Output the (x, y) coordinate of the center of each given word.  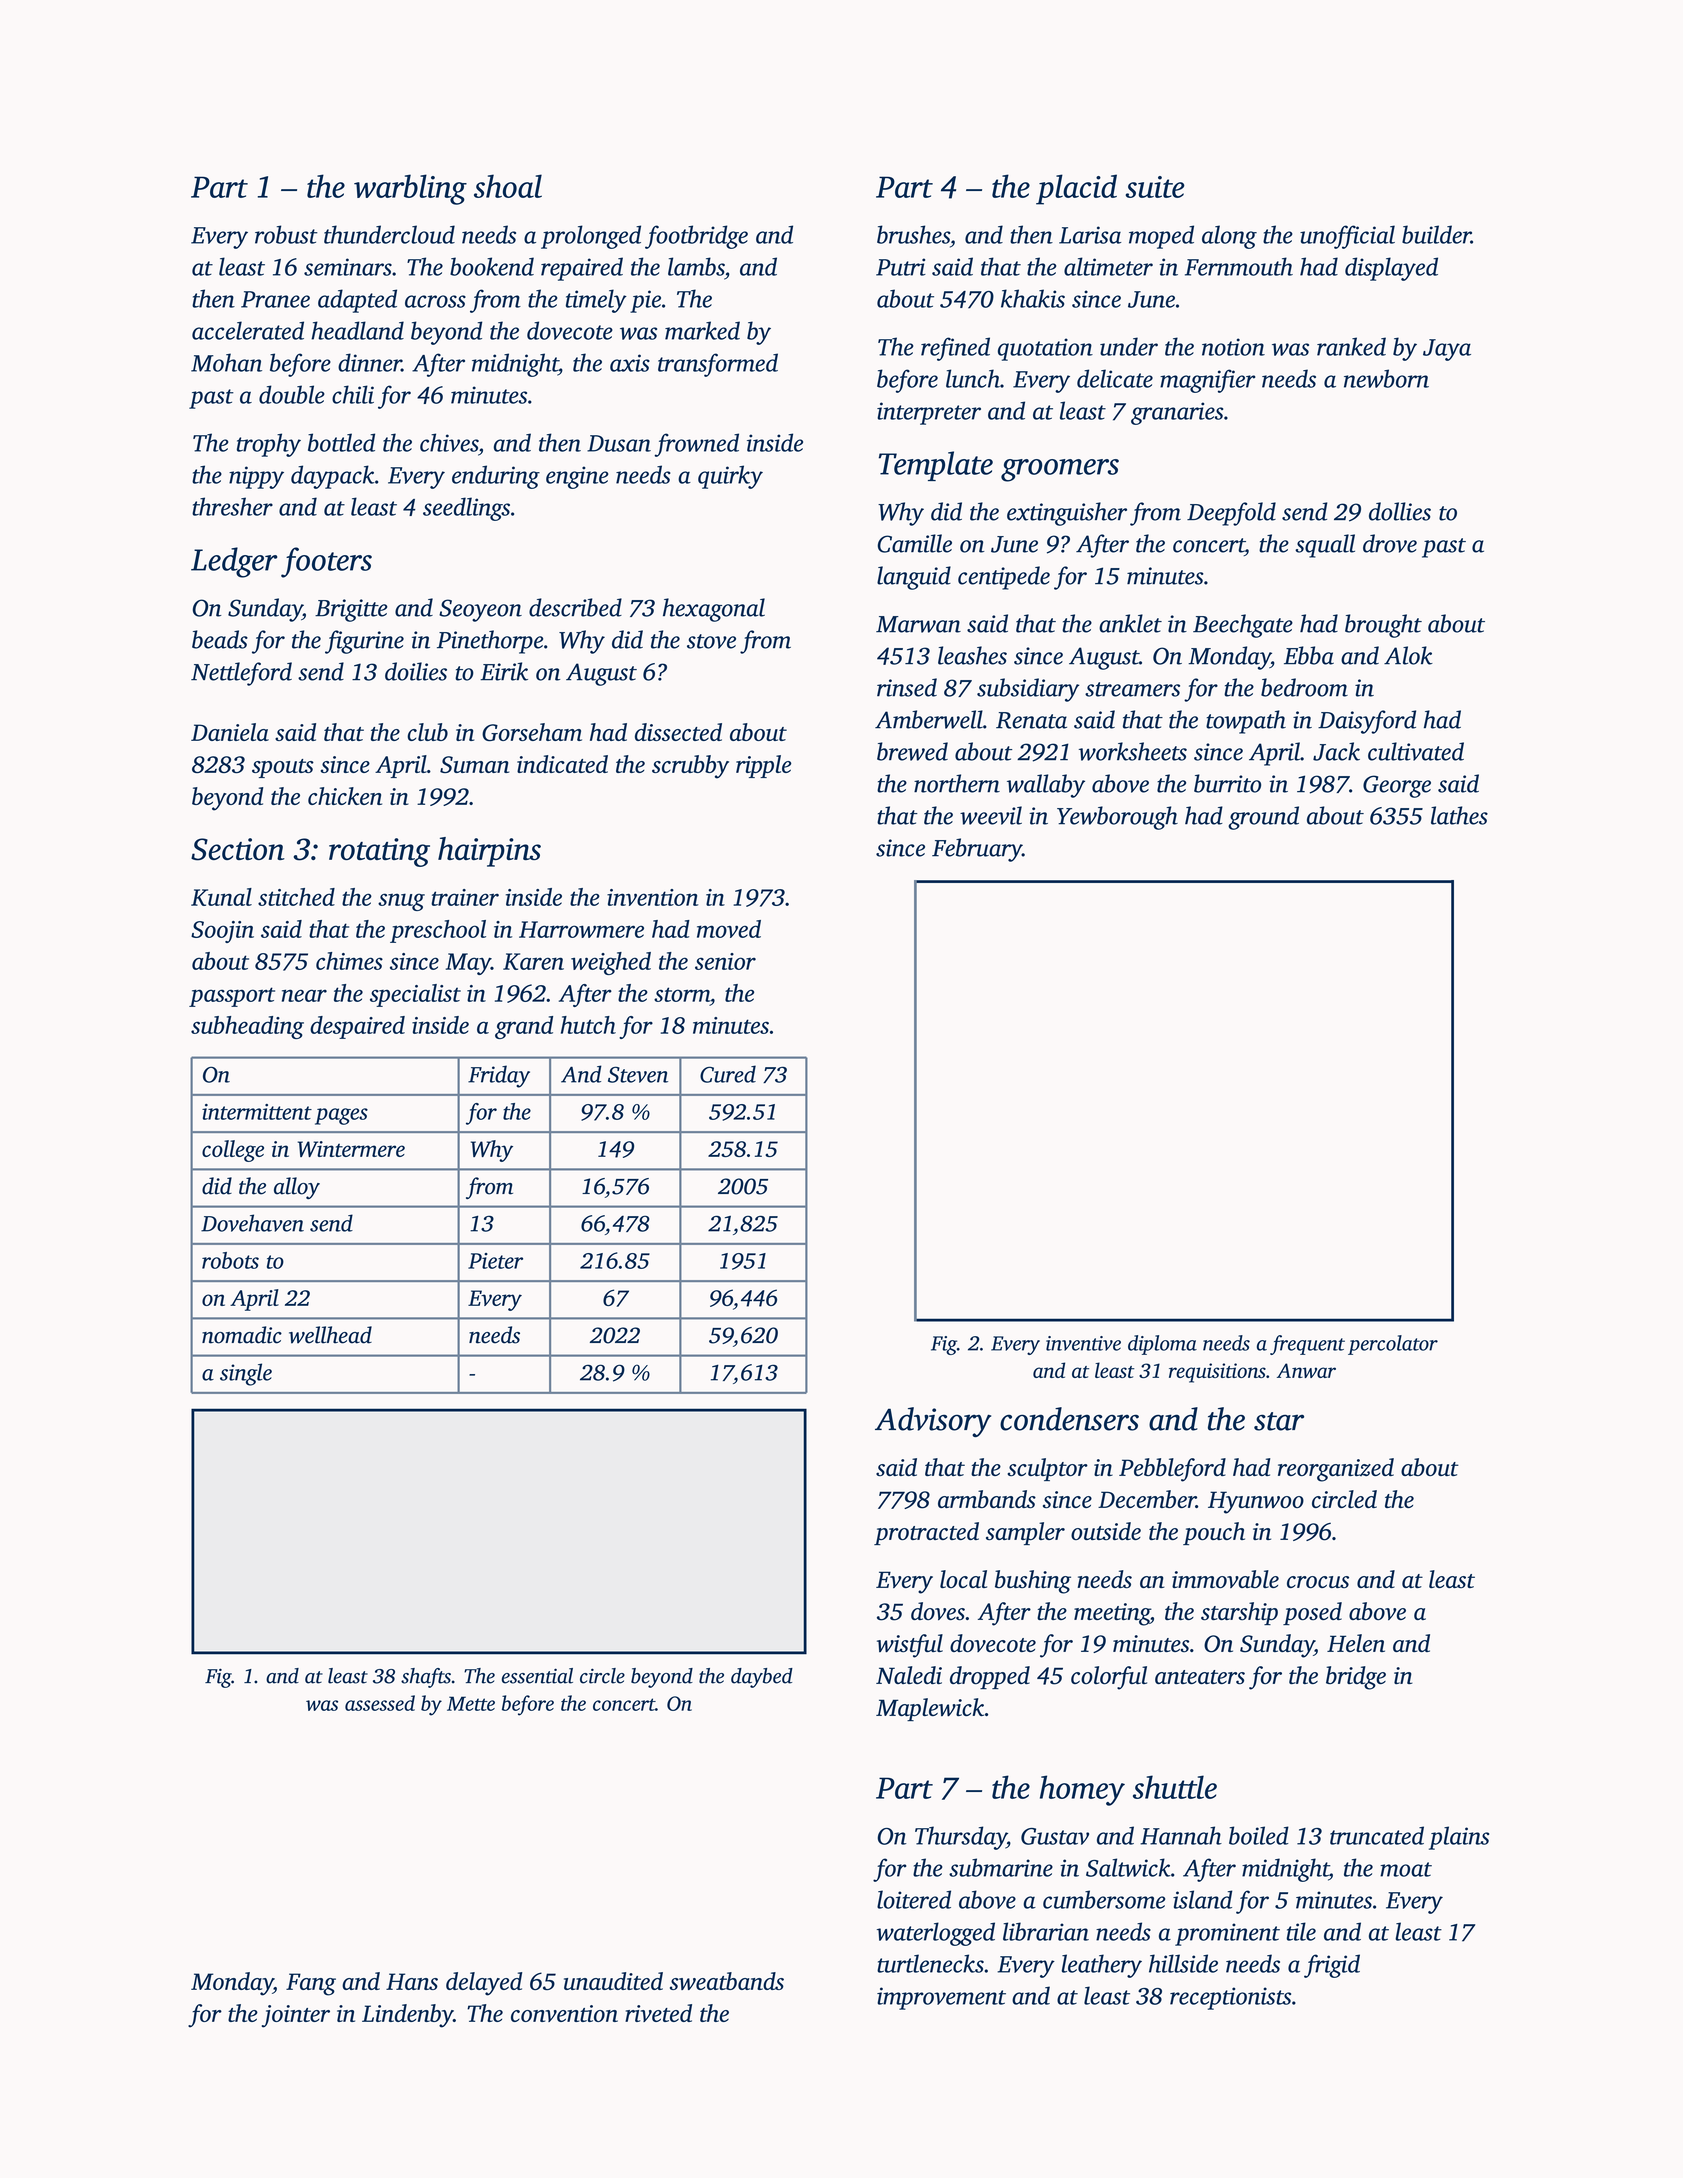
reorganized (1336, 1470)
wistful (910, 1646)
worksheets (1133, 751)
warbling (410, 189)
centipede (1004, 578)
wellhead (330, 1335)
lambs (696, 266)
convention (564, 2013)
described (575, 607)
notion (1233, 347)
